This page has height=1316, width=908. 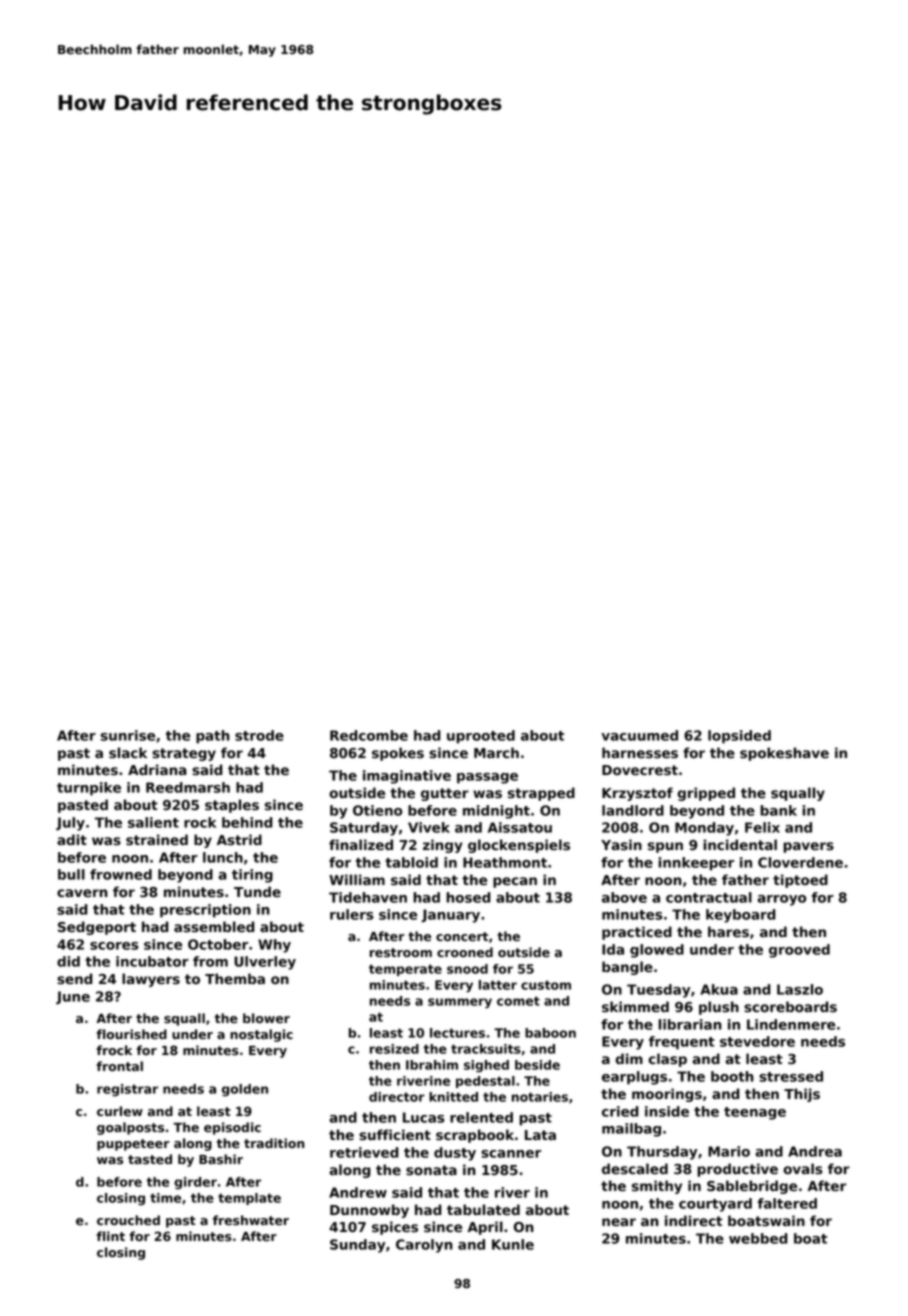 I want to click on Redcombe, so click(x=369, y=735).
